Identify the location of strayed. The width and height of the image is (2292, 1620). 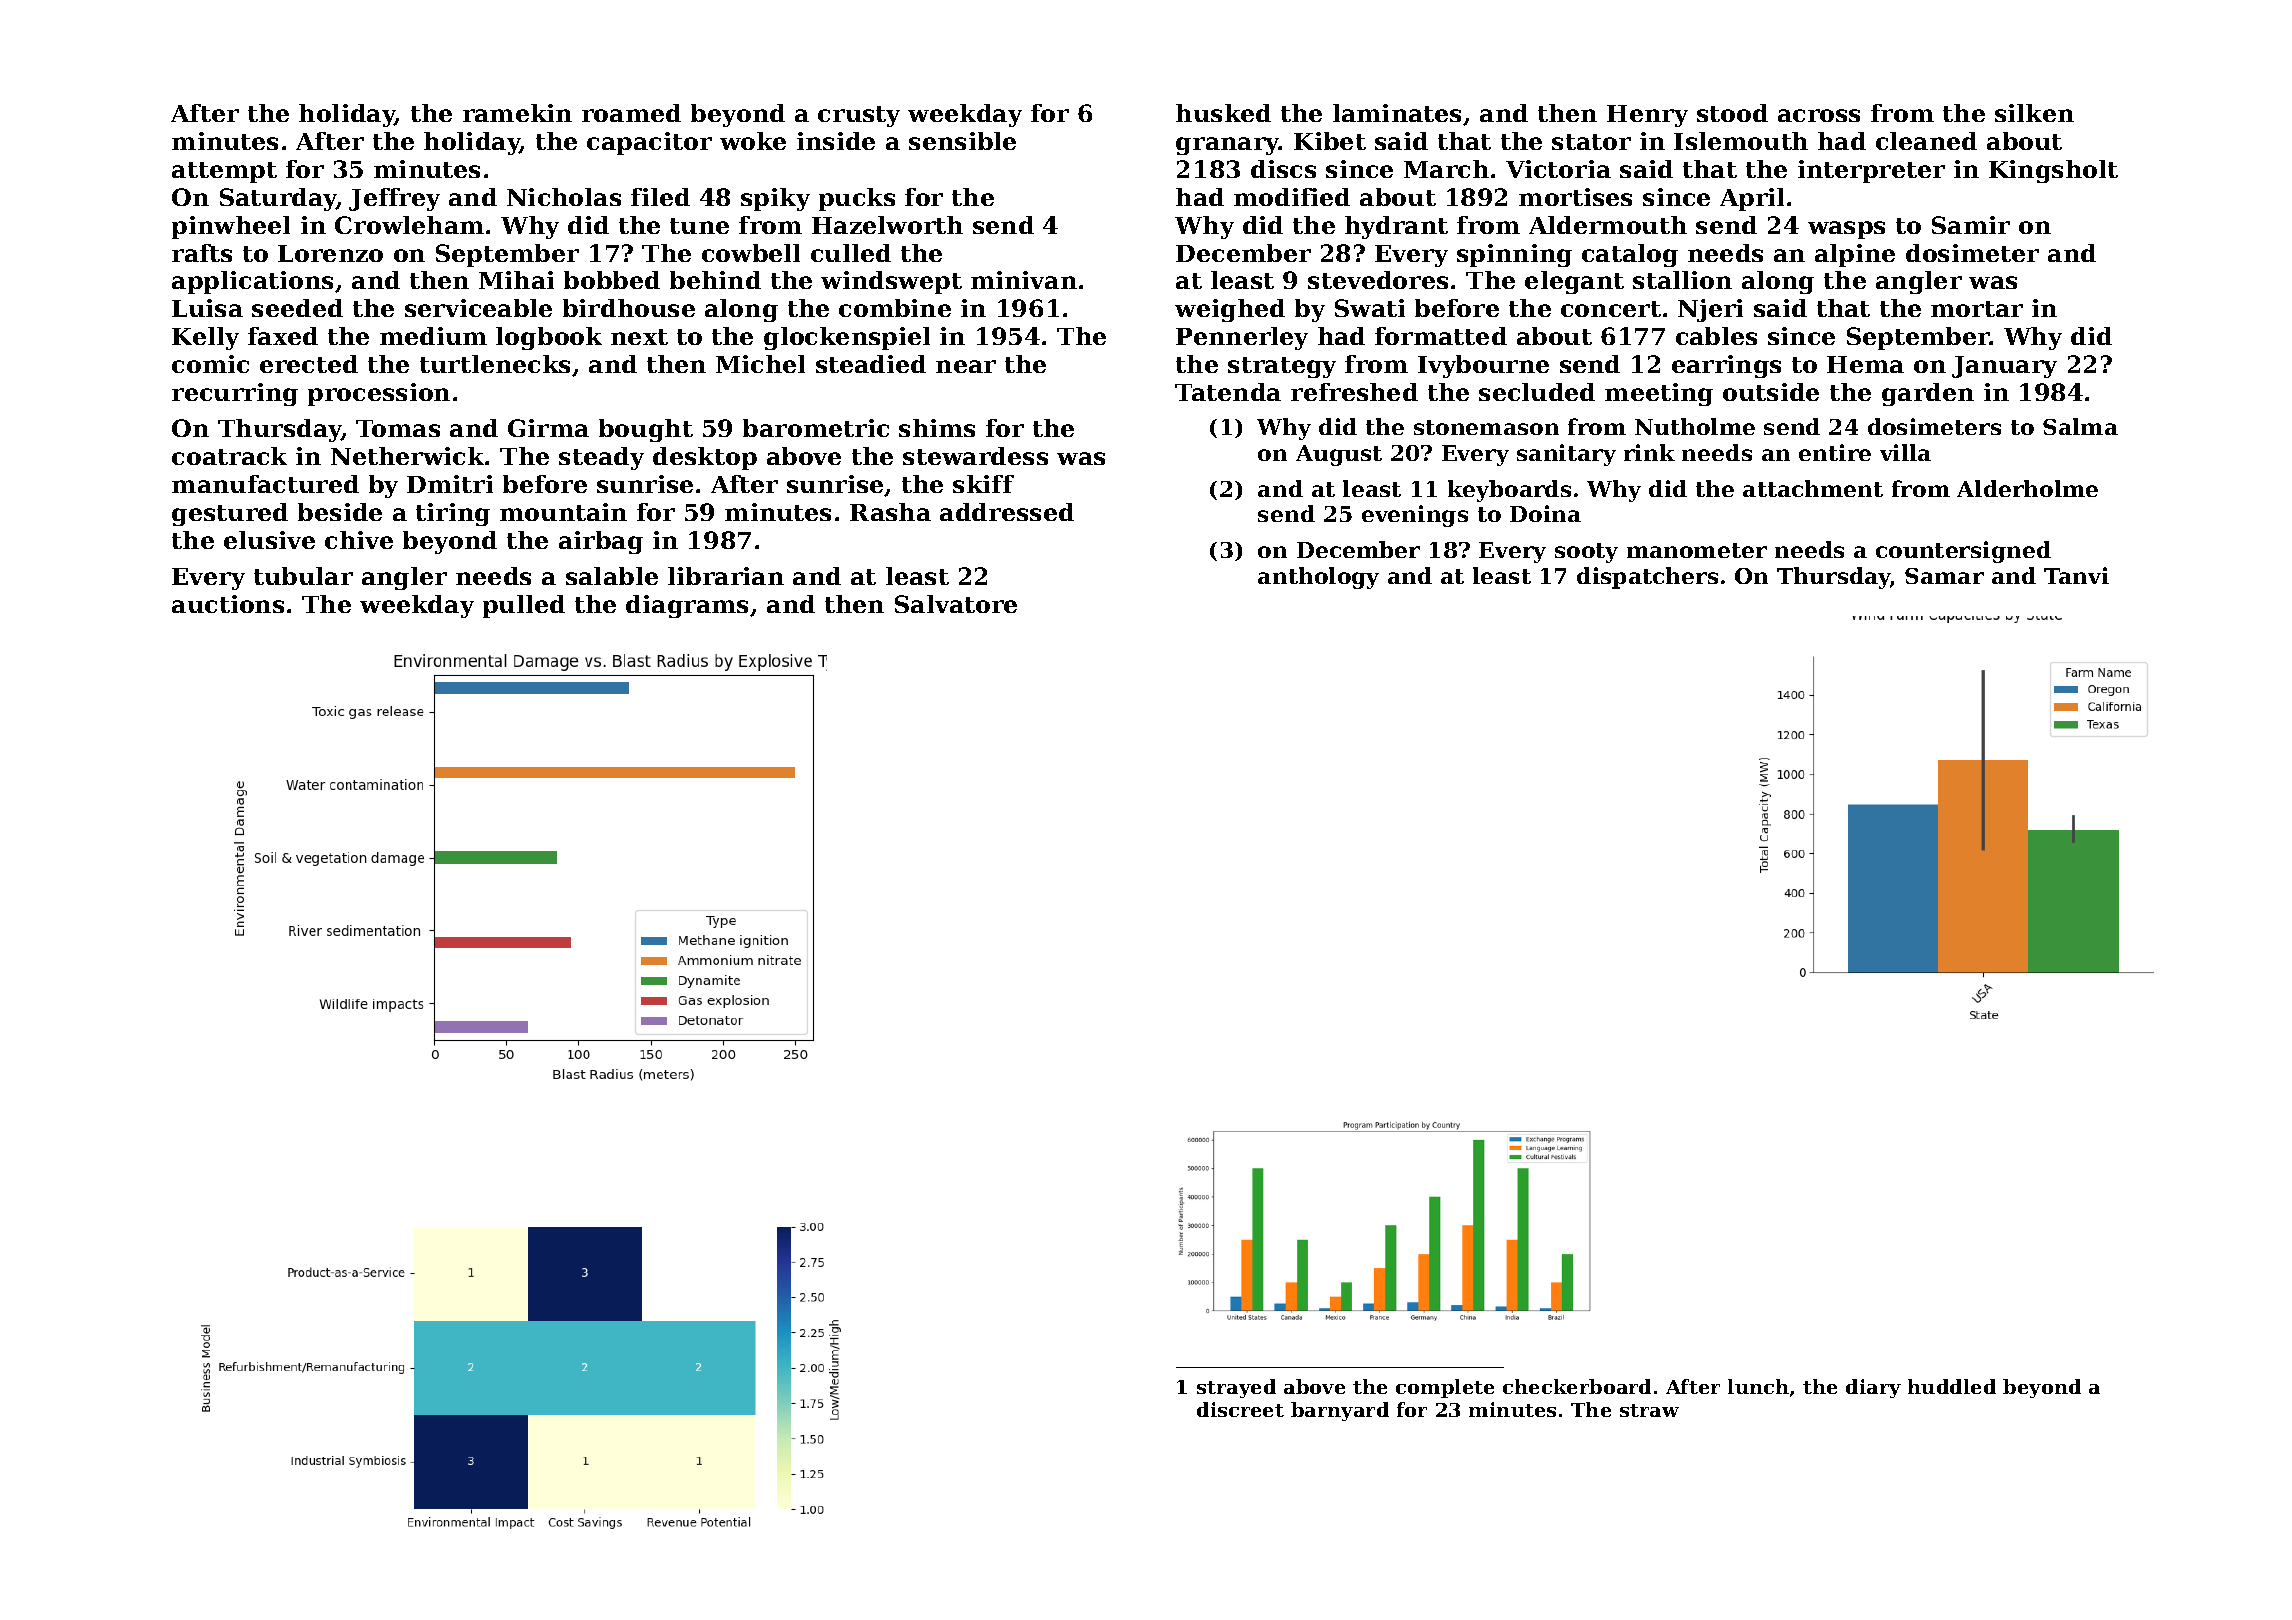
(1236, 1388).
